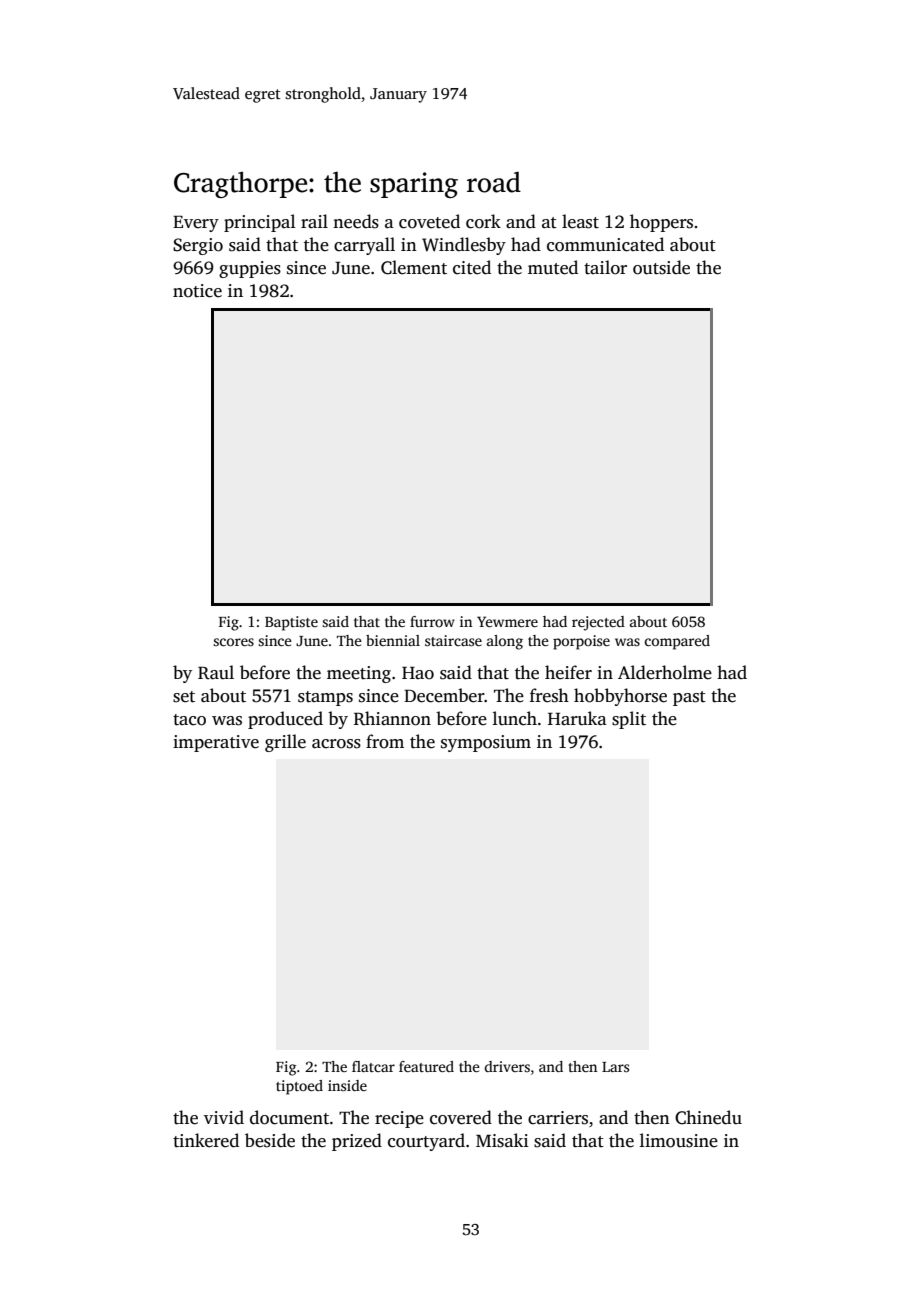 Image resolution: width=924 pixels, height=1311 pixels. Describe the element at coordinates (615, 1067) in the image. I see `Lars` at that location.
